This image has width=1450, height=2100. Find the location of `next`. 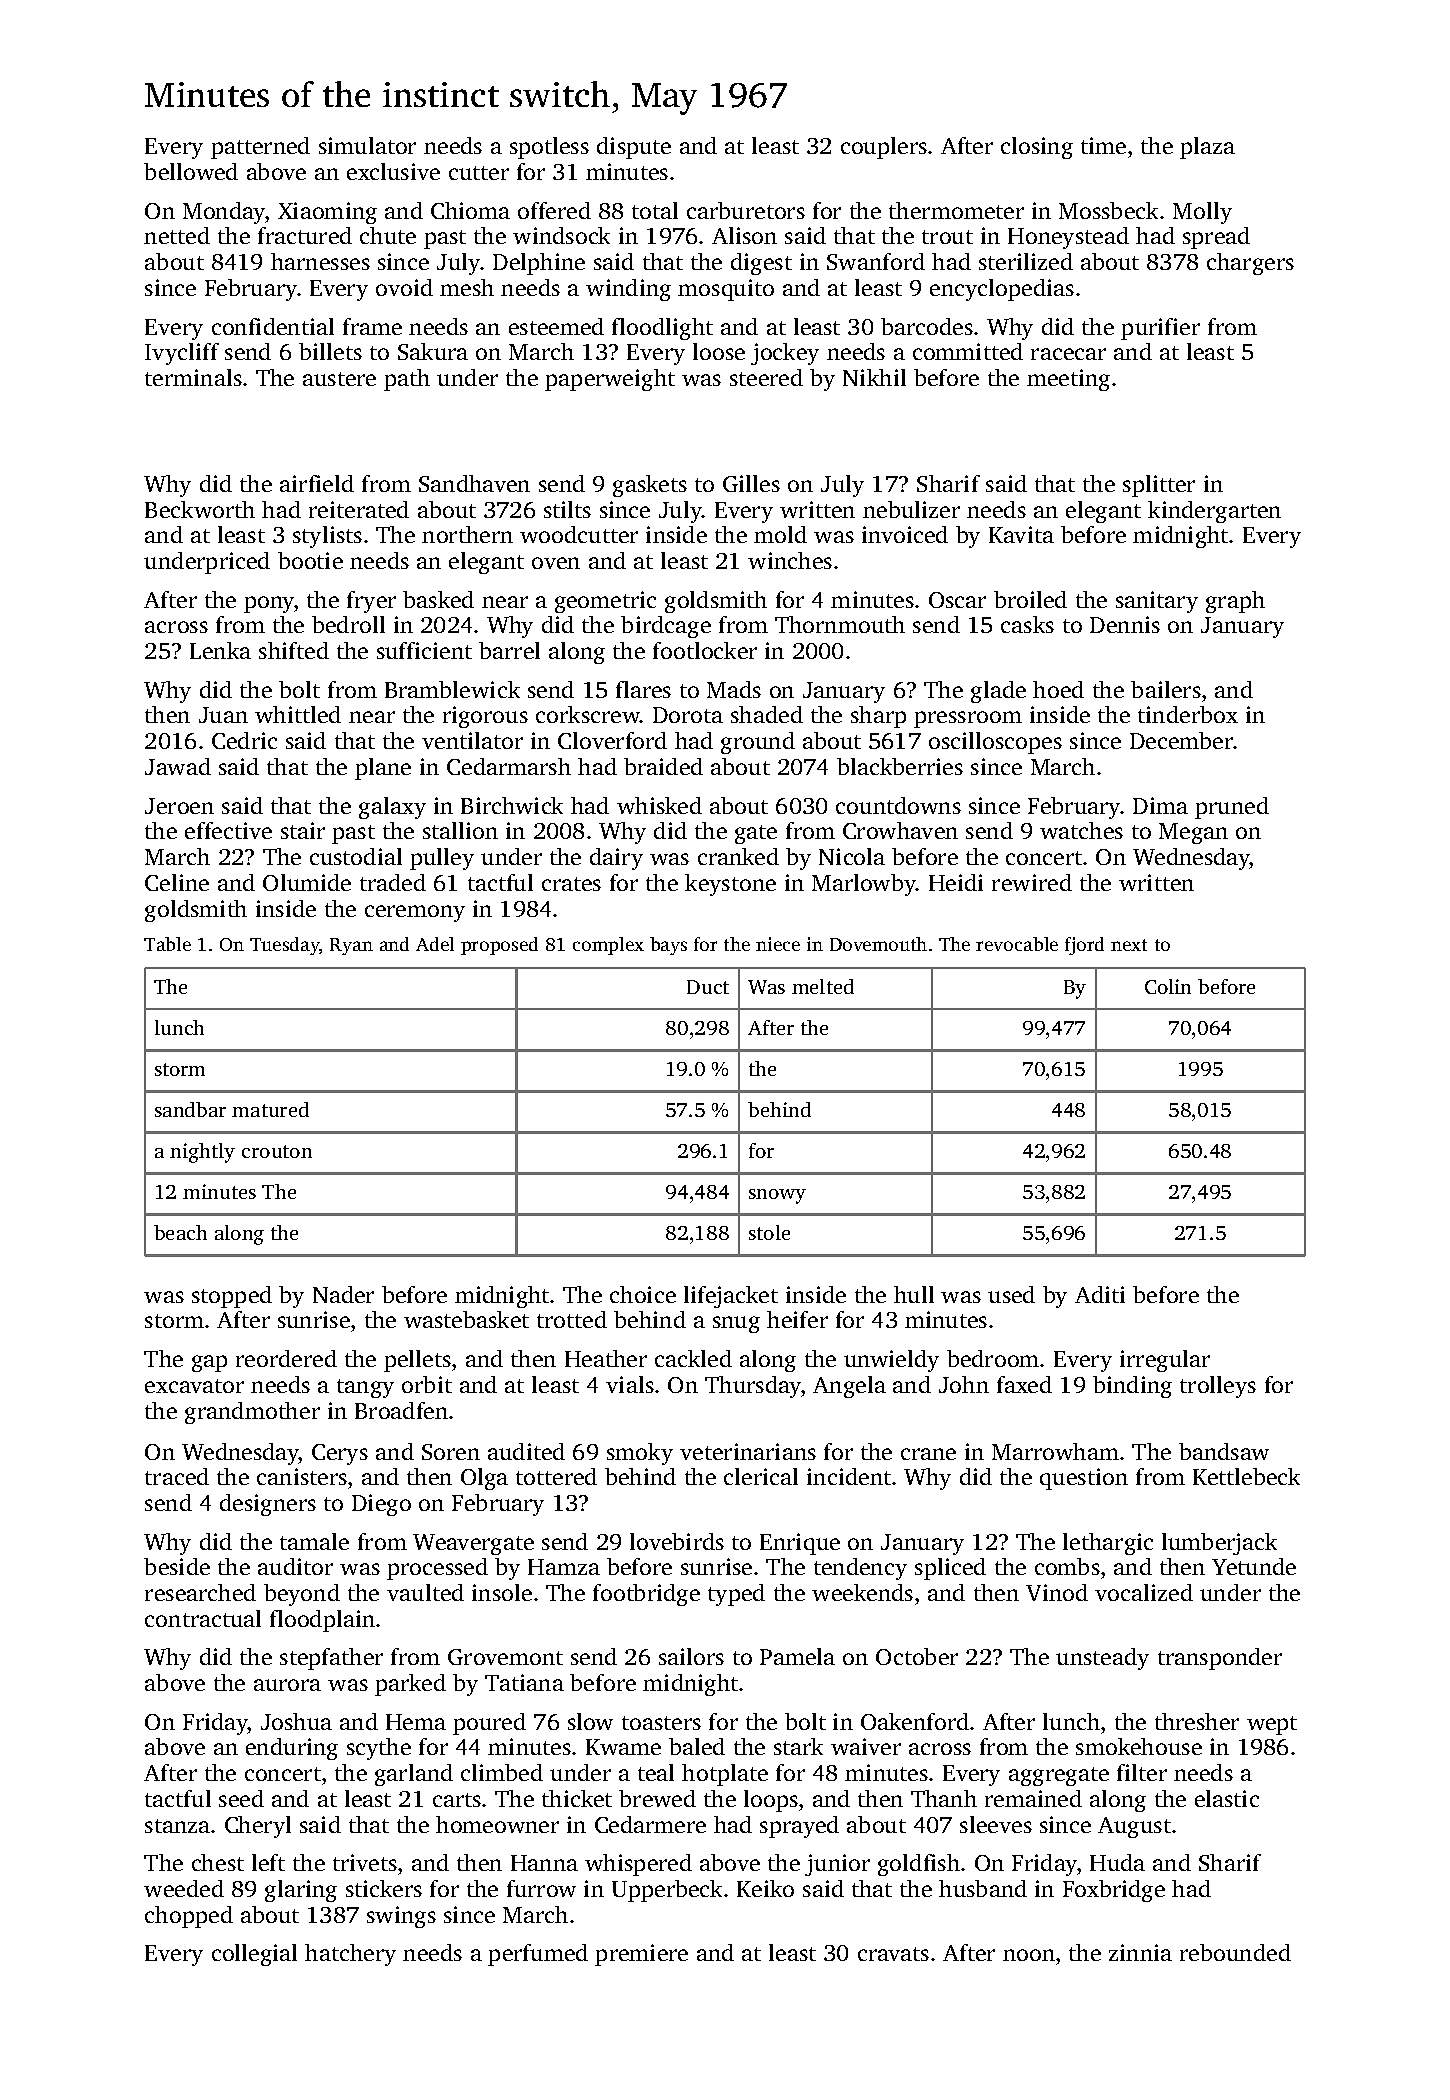

next is located at coordinates (1129, 945).
